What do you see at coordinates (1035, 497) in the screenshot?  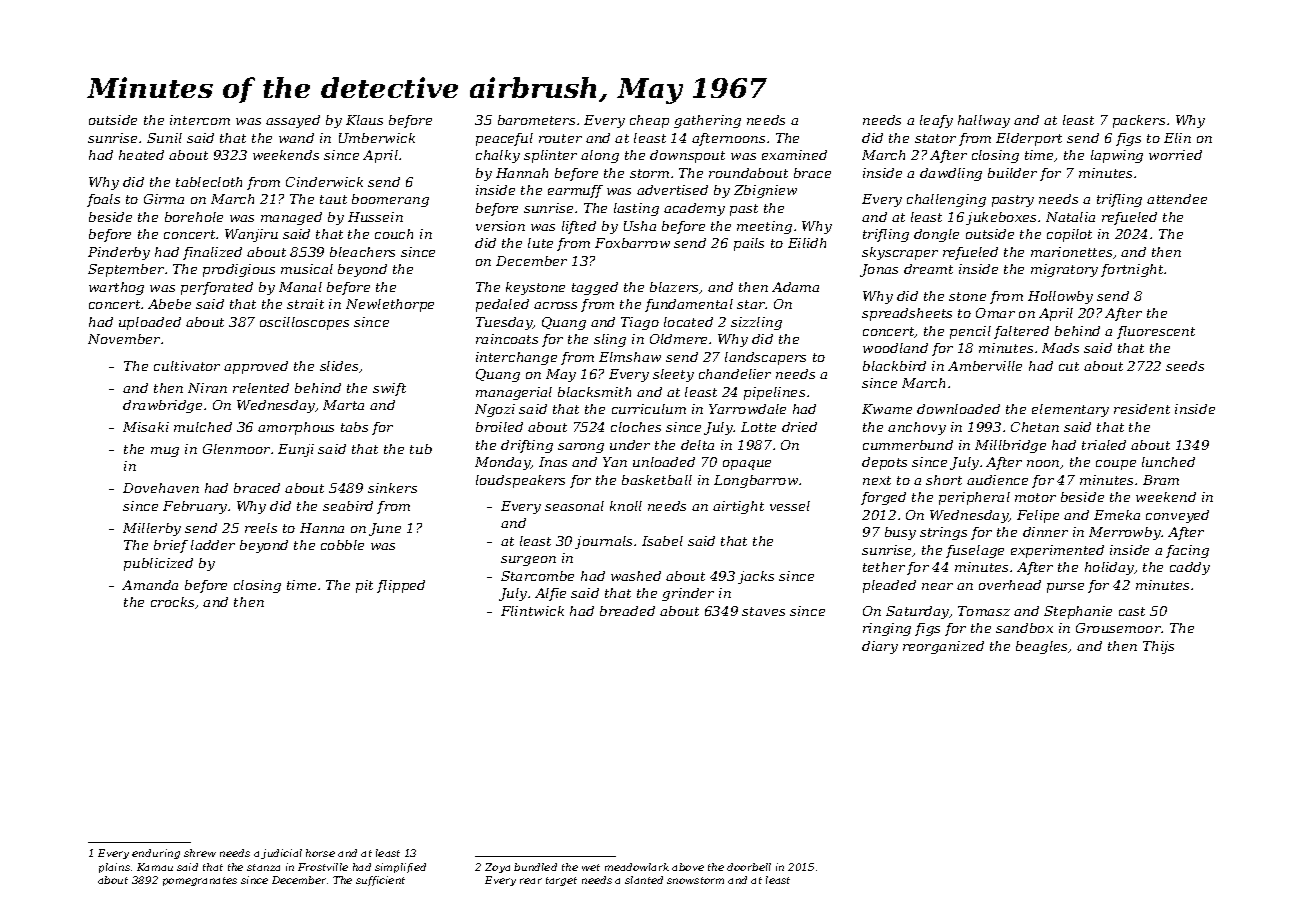 I see `motor` at bounding box center [1035, 497].
